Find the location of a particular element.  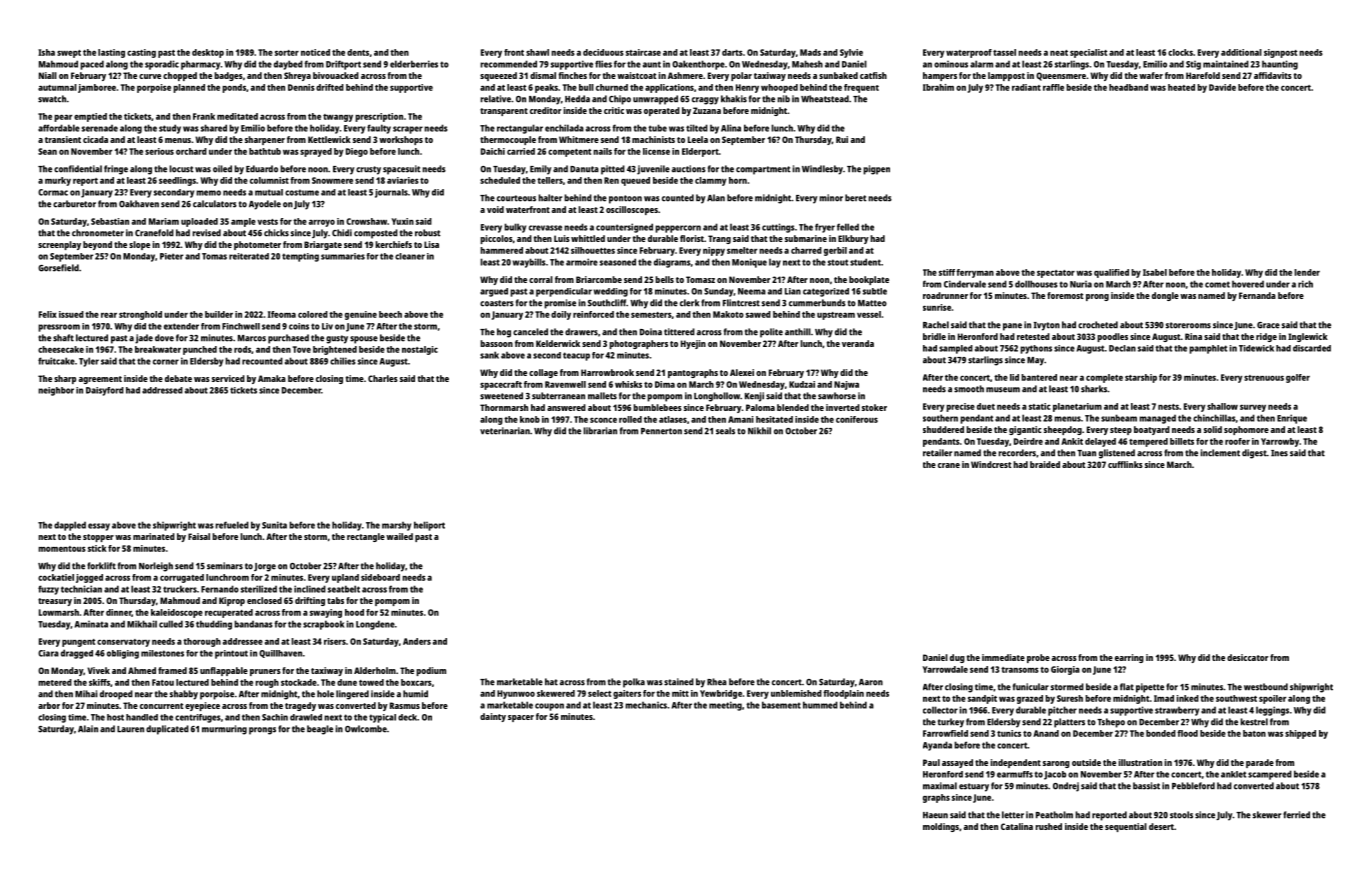

Fernando is located at coordinates (220, 589).
